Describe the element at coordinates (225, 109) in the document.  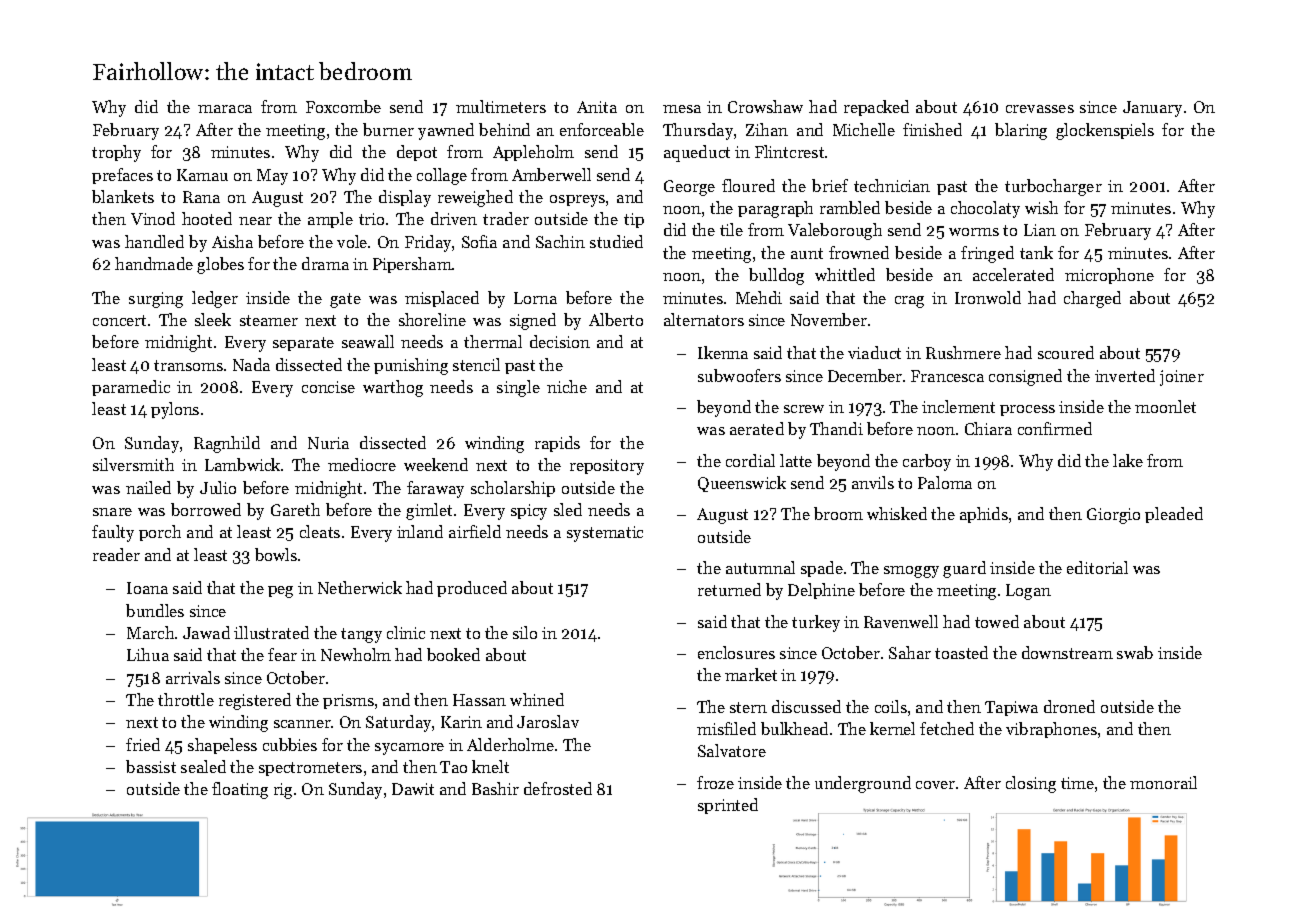
I see `maraca` at that location.
